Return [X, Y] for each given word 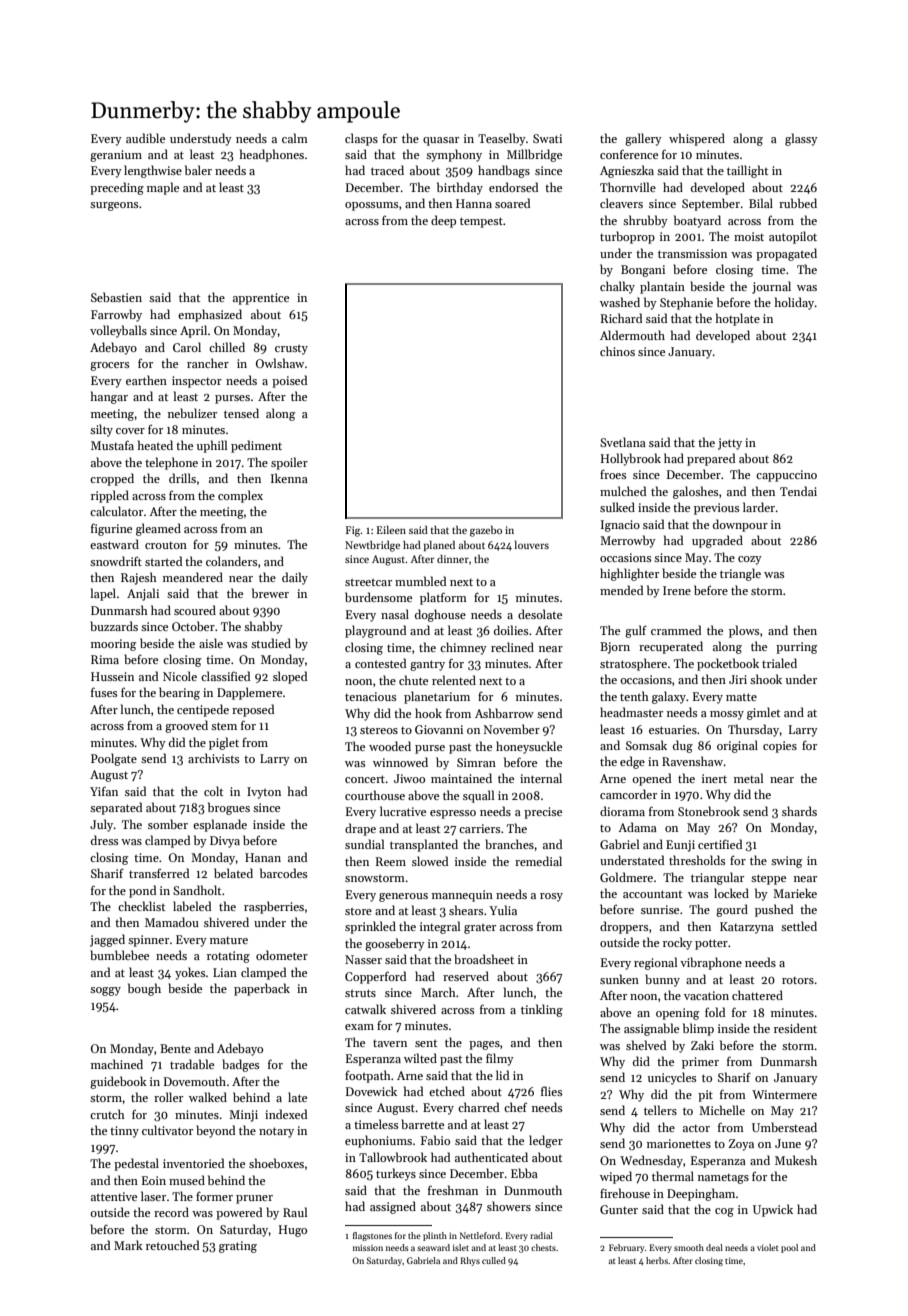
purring [796, 648]
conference [629, 154]
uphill [212, 446]
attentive [114, 1196]
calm [295, 138]
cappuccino [786, 476]
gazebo [486, 531]
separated [116, 808]
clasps [361, 139]
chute [413, 680]
